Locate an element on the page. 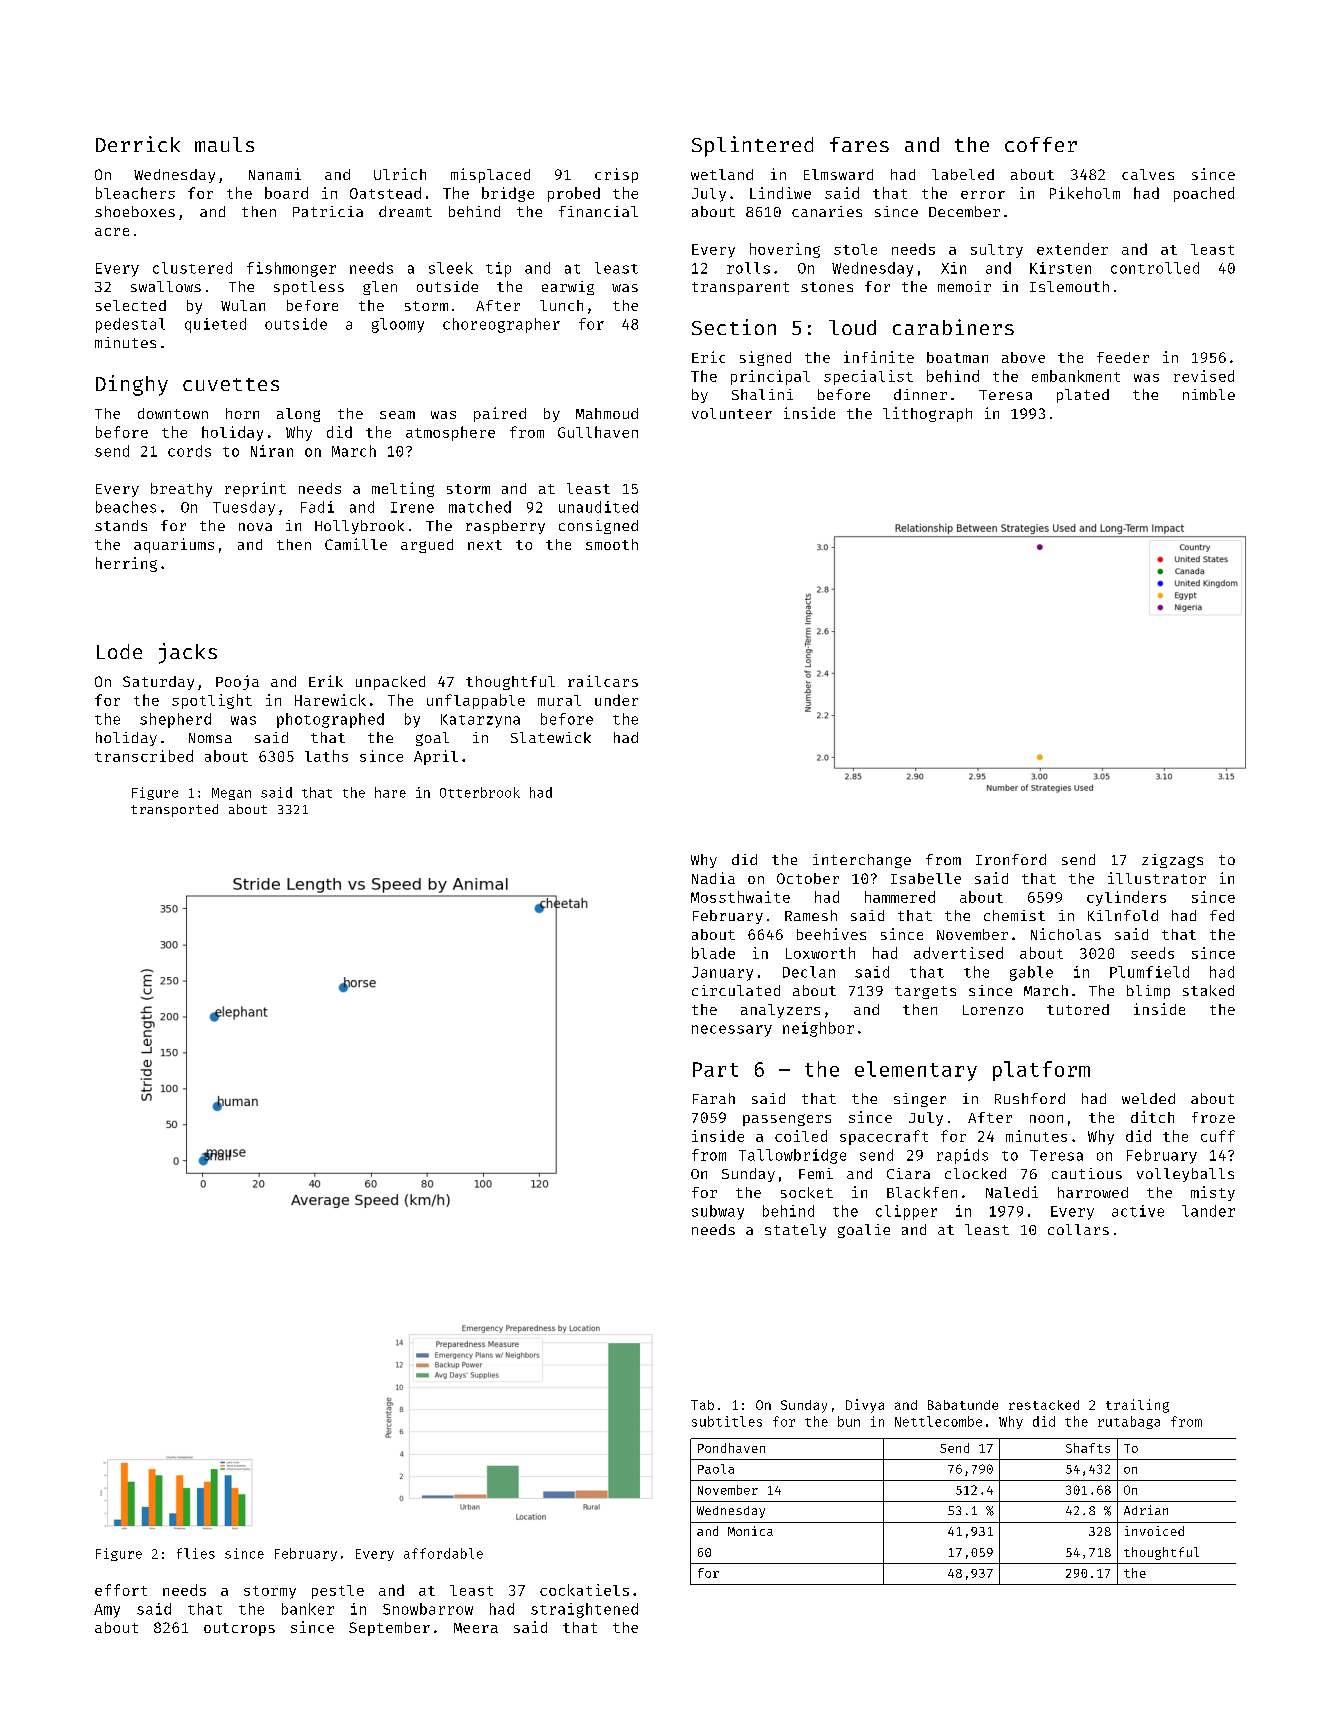 The height and width of the document is (1721, 1330). tutored is located at coordinates (1078, 1009).
